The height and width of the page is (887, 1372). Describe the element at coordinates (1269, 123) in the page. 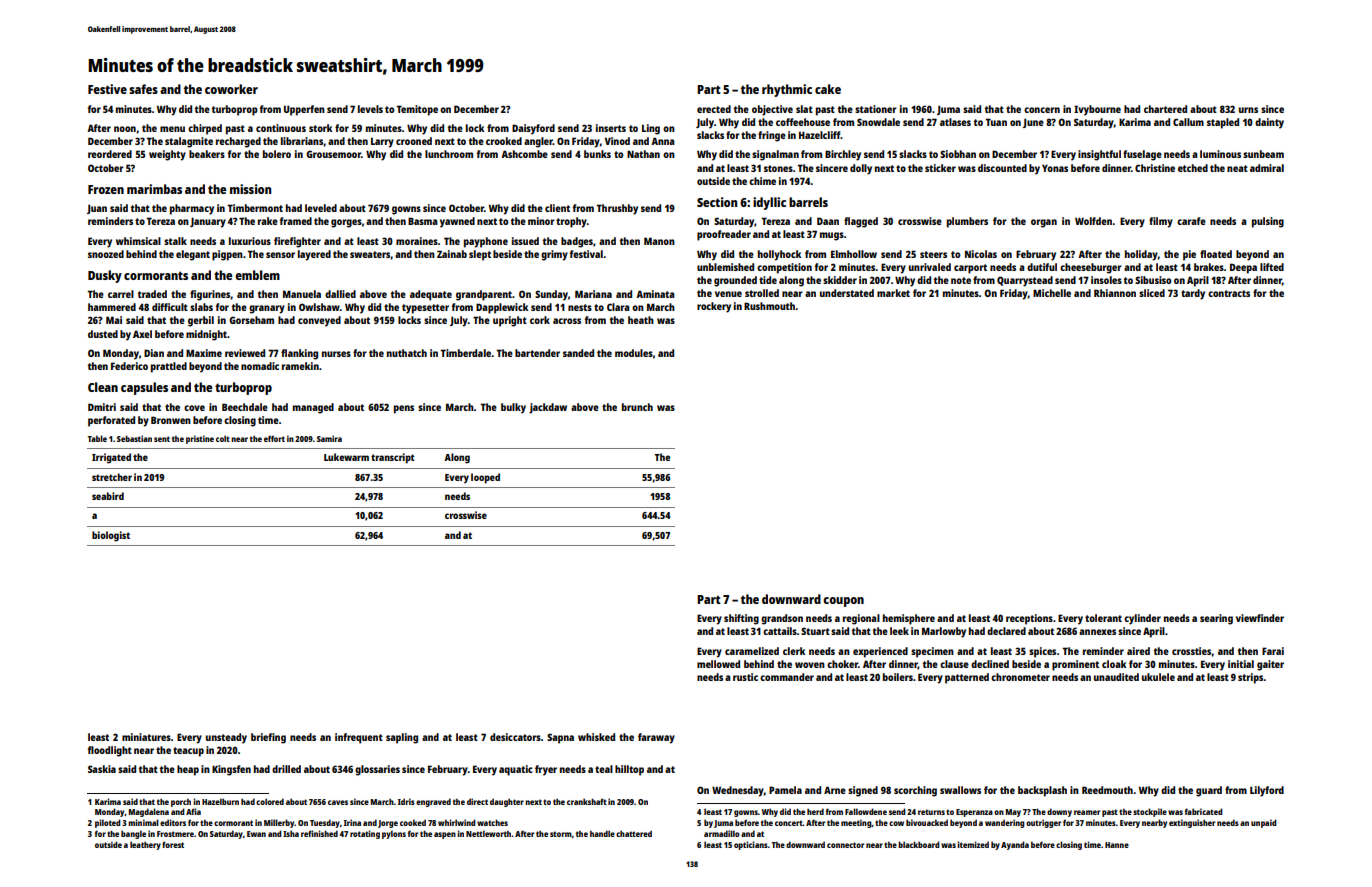

I see `dainty` at that location.
